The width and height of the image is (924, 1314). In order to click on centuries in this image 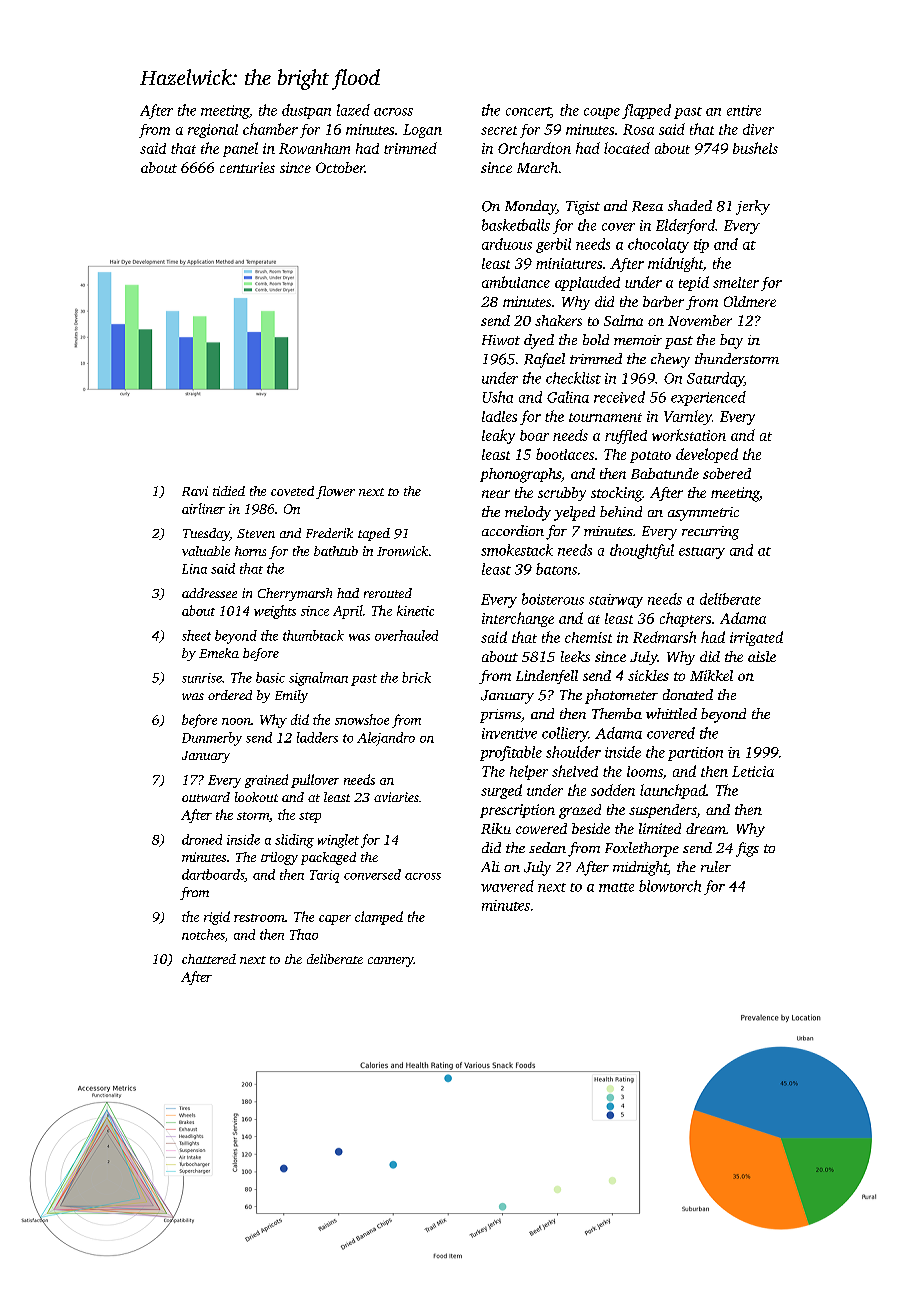, I will do `click(247, 167)`.
